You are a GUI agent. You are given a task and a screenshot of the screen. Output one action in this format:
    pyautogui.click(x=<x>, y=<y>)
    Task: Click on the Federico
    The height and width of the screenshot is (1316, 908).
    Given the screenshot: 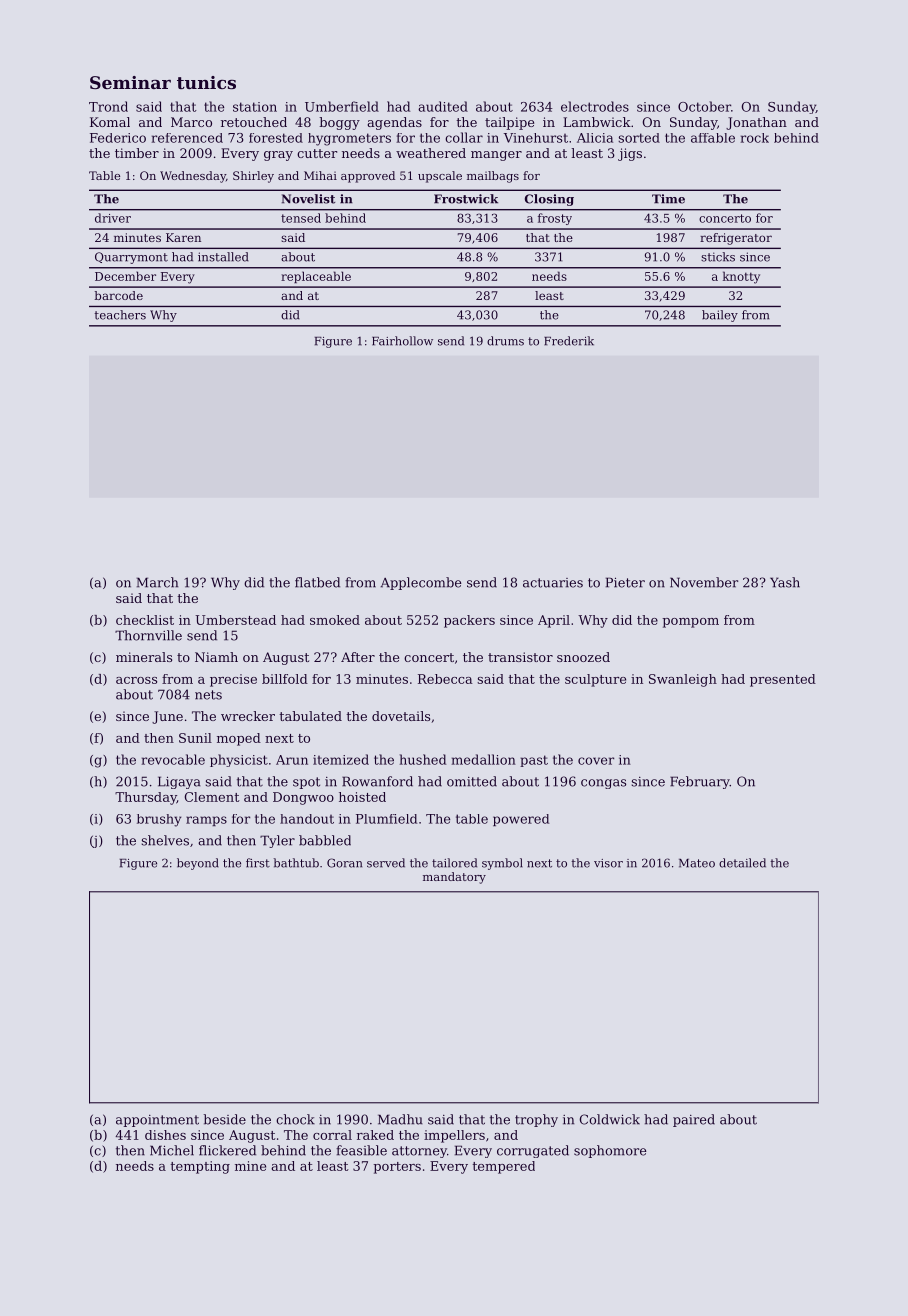 What is the action you would take?
    pyautogui.click(x=118, y=138)
